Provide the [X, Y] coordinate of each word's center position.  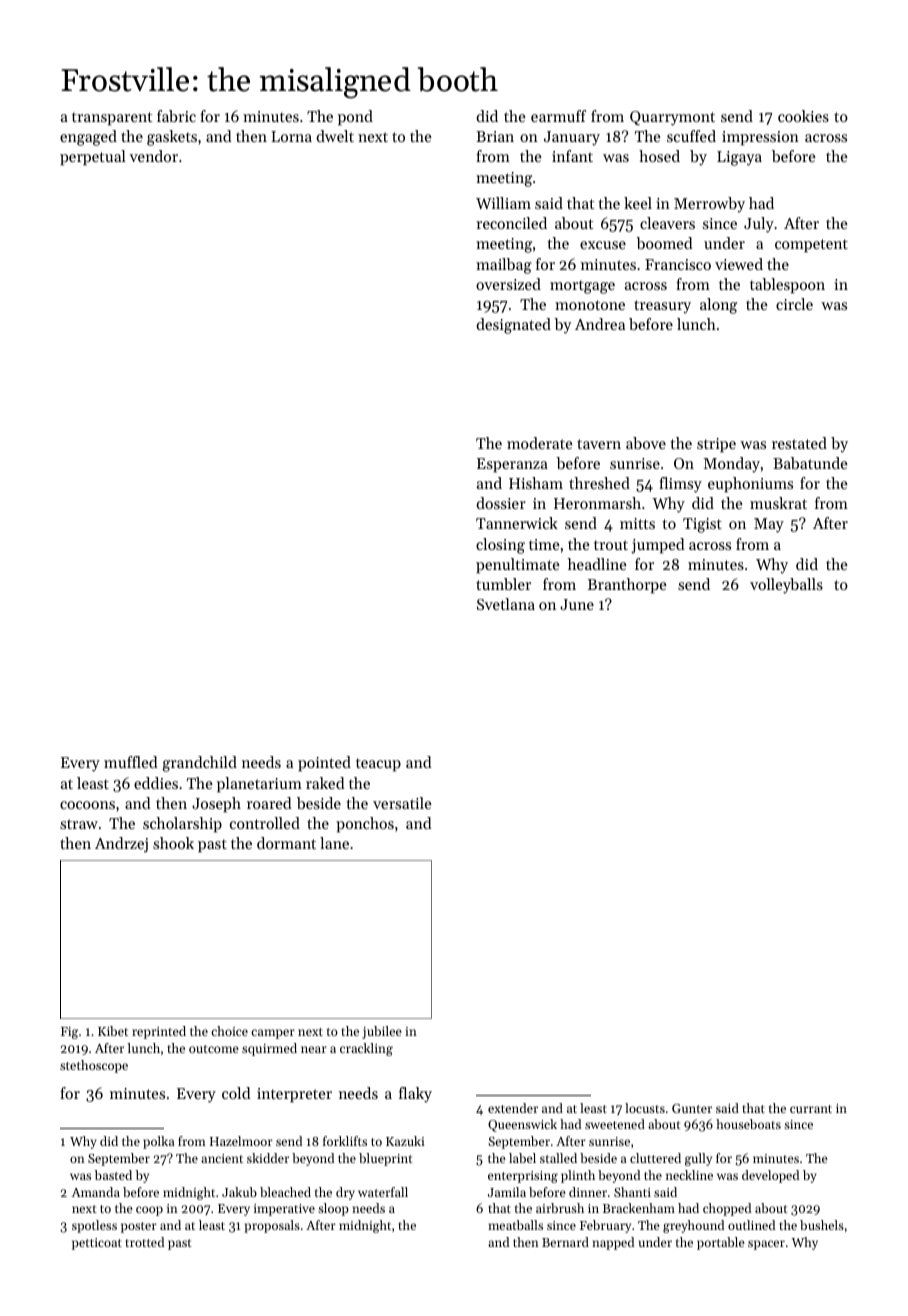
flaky [415, 1095]
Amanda [96, 1192]
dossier [501, 503]
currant [811, 1109]
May [769, 525]
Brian [495, 136]
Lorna [291, 136]
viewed [739, 264]
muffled [131, 762]
